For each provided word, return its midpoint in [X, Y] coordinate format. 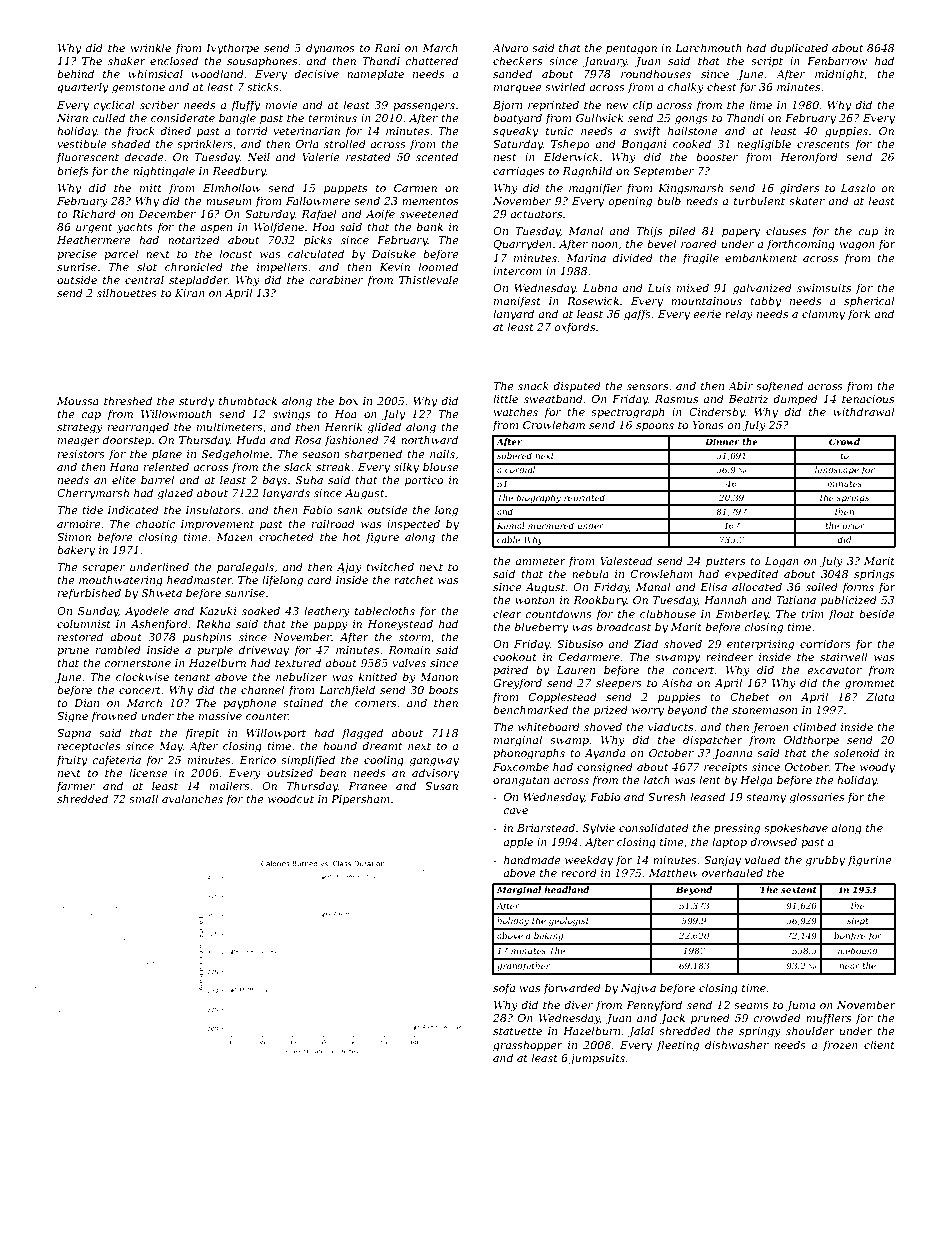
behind [75, 73]
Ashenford [159, 624]
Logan [782, 562]
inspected [413, 524]
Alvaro [510, 47]
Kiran [190, 293]
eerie [707, 314]
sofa [504, 988]
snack [533, 385]
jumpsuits [597, 1059]
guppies [846, 132]
